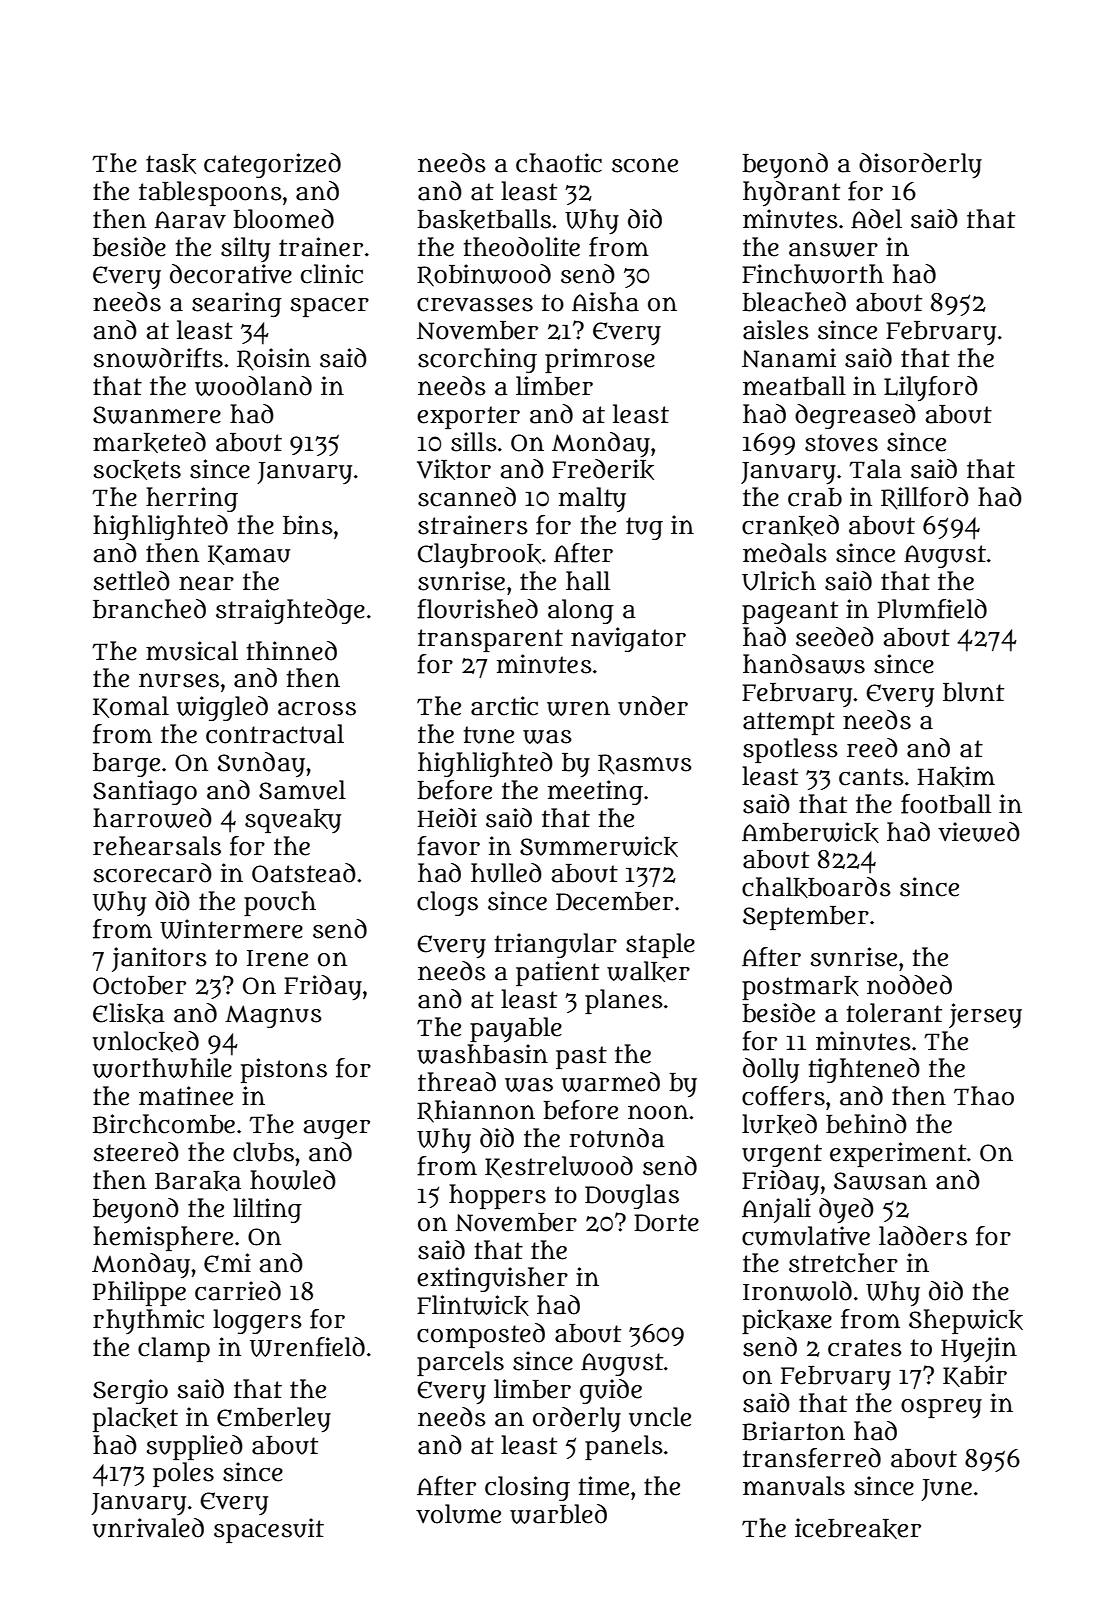 The width and height of the image is (1117, 1618). Describe the element at coordinates (558, 1514) in the image. I see `warbled` at that location.
